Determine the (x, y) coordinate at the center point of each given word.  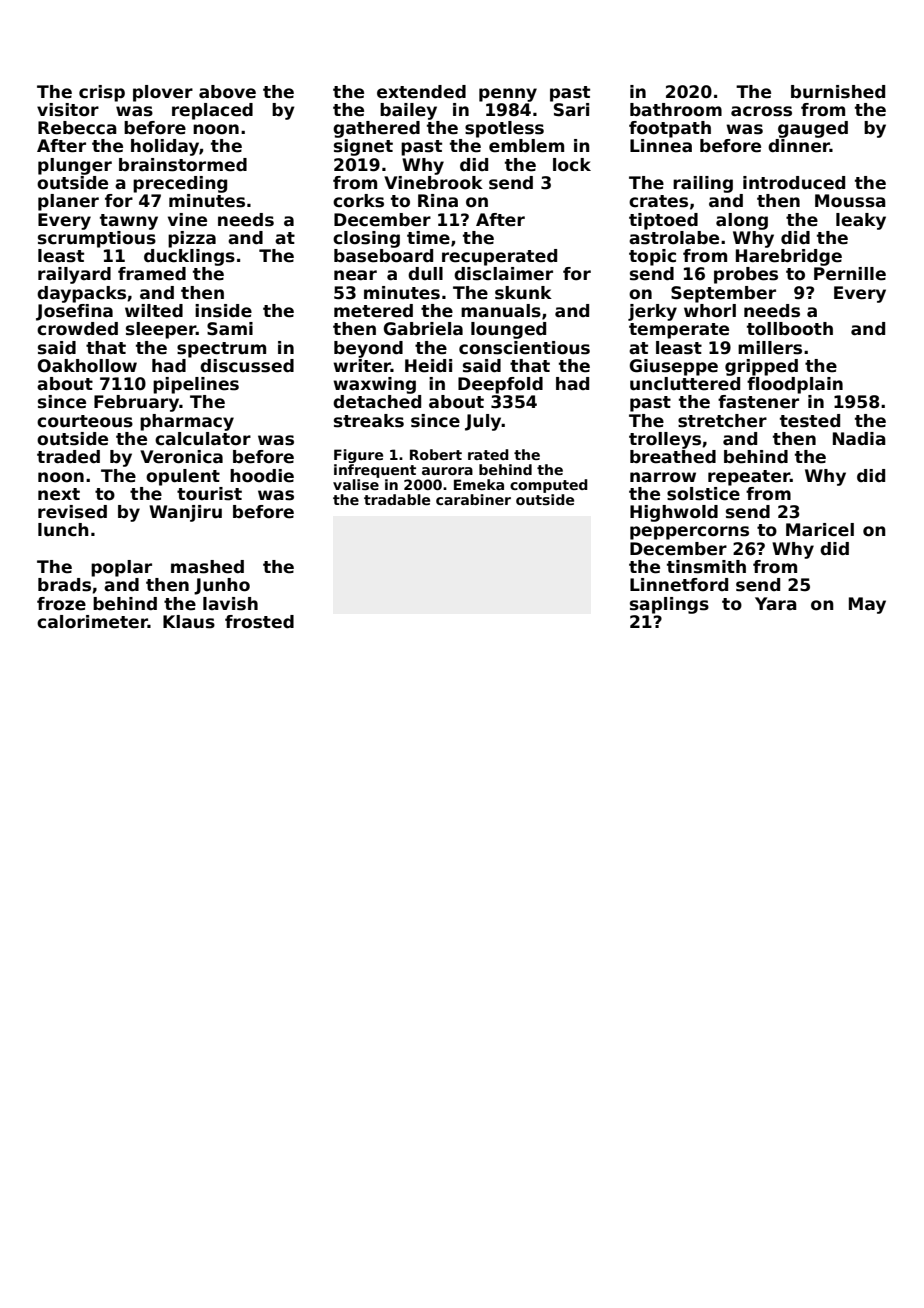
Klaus (189, 622)
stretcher (722, 421)
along (742, 221)
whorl (710, 311)
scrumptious (97, 239)
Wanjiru (185, 513)
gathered (376, 129)
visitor (68, 110)
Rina (438, 201)
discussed (247, 366)
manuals (501, 311)
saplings (669, 605)
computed (549, 486)
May (867, 605)
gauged (813, 129)
